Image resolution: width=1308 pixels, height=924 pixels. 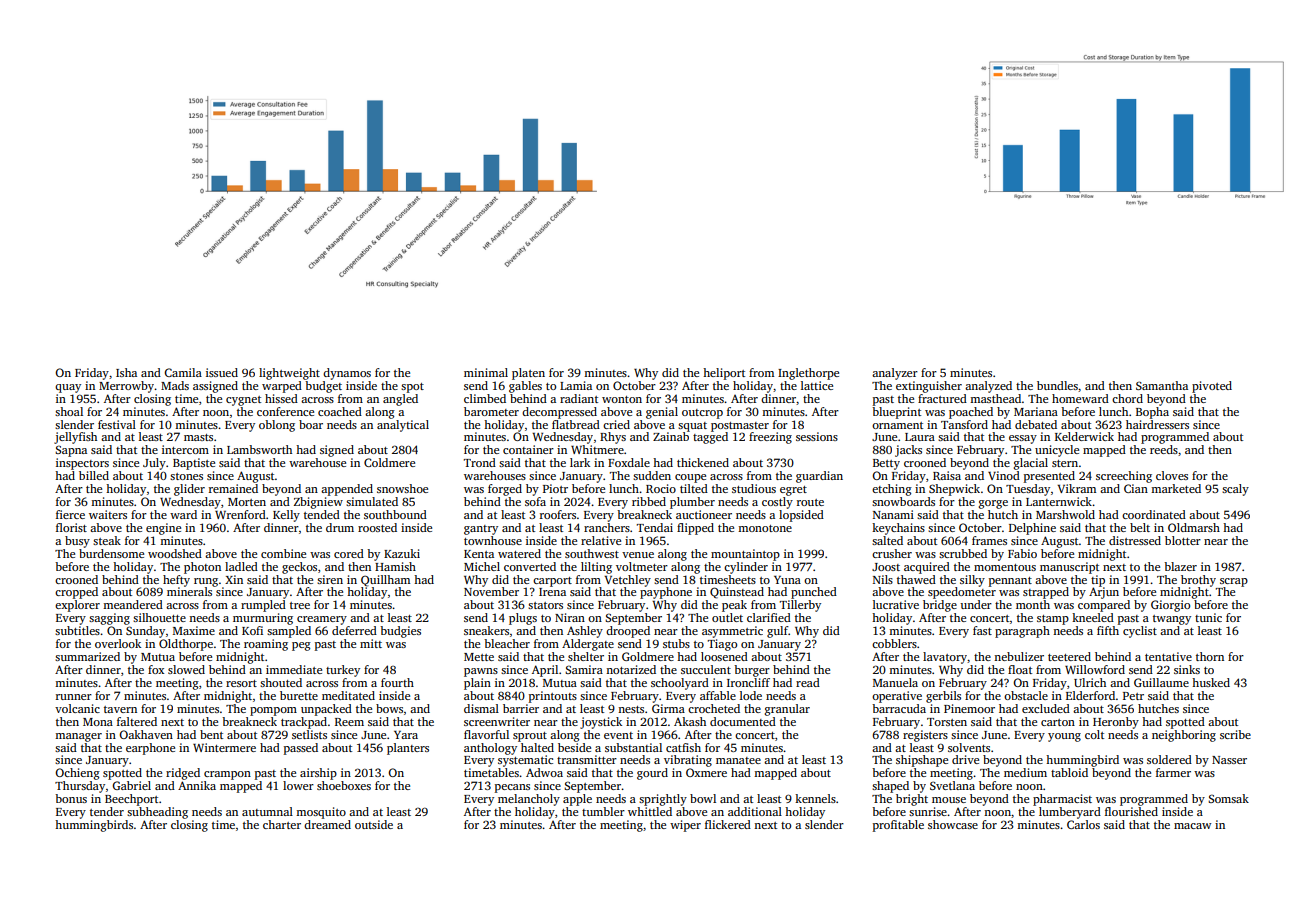 What do you see at coordinates (289, 374) in the document?
I see `lightweight` at bounding box center [289, 374].
